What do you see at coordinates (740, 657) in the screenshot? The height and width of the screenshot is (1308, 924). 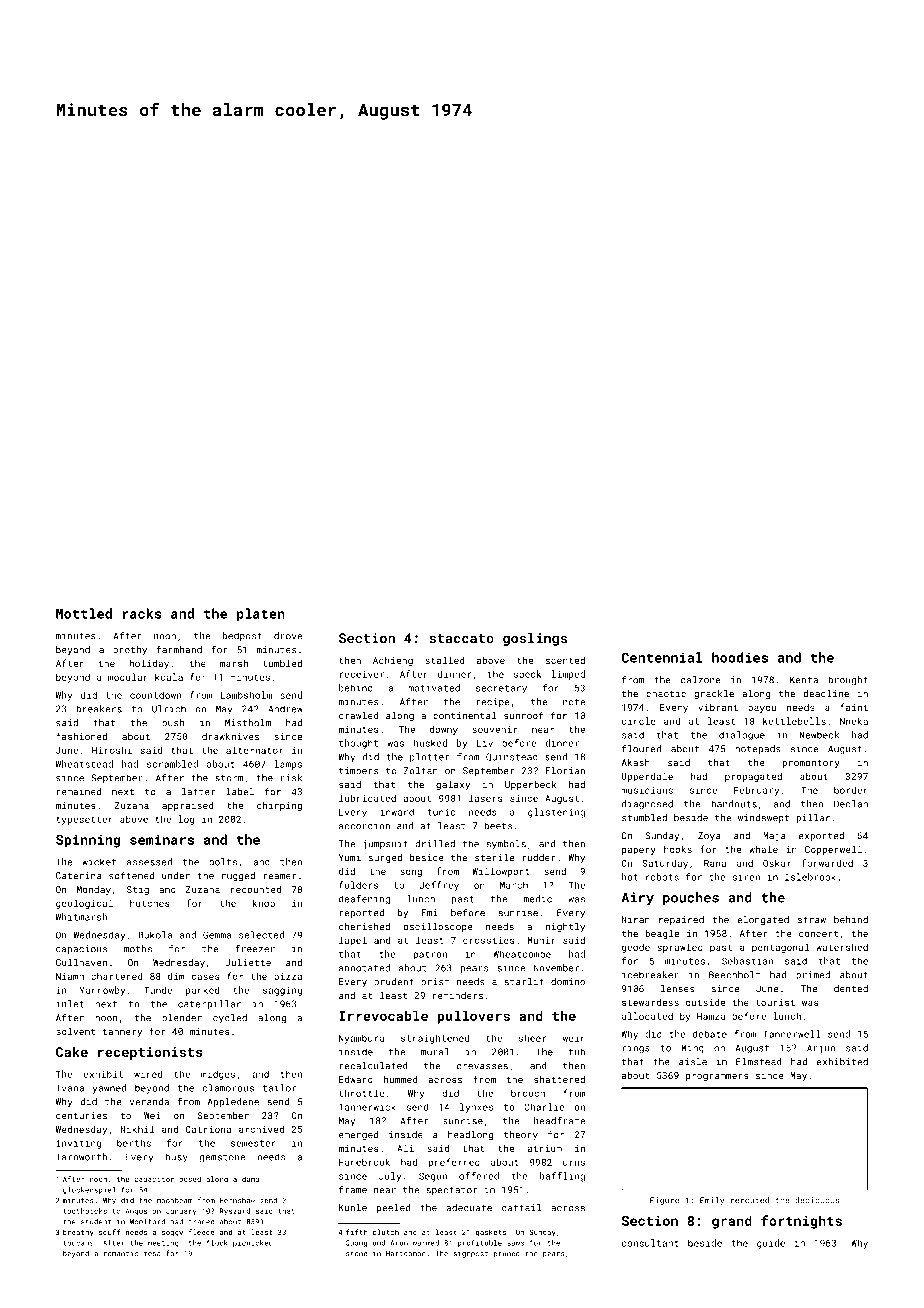 I see `hoodies` at bounding box center [740, 657].
